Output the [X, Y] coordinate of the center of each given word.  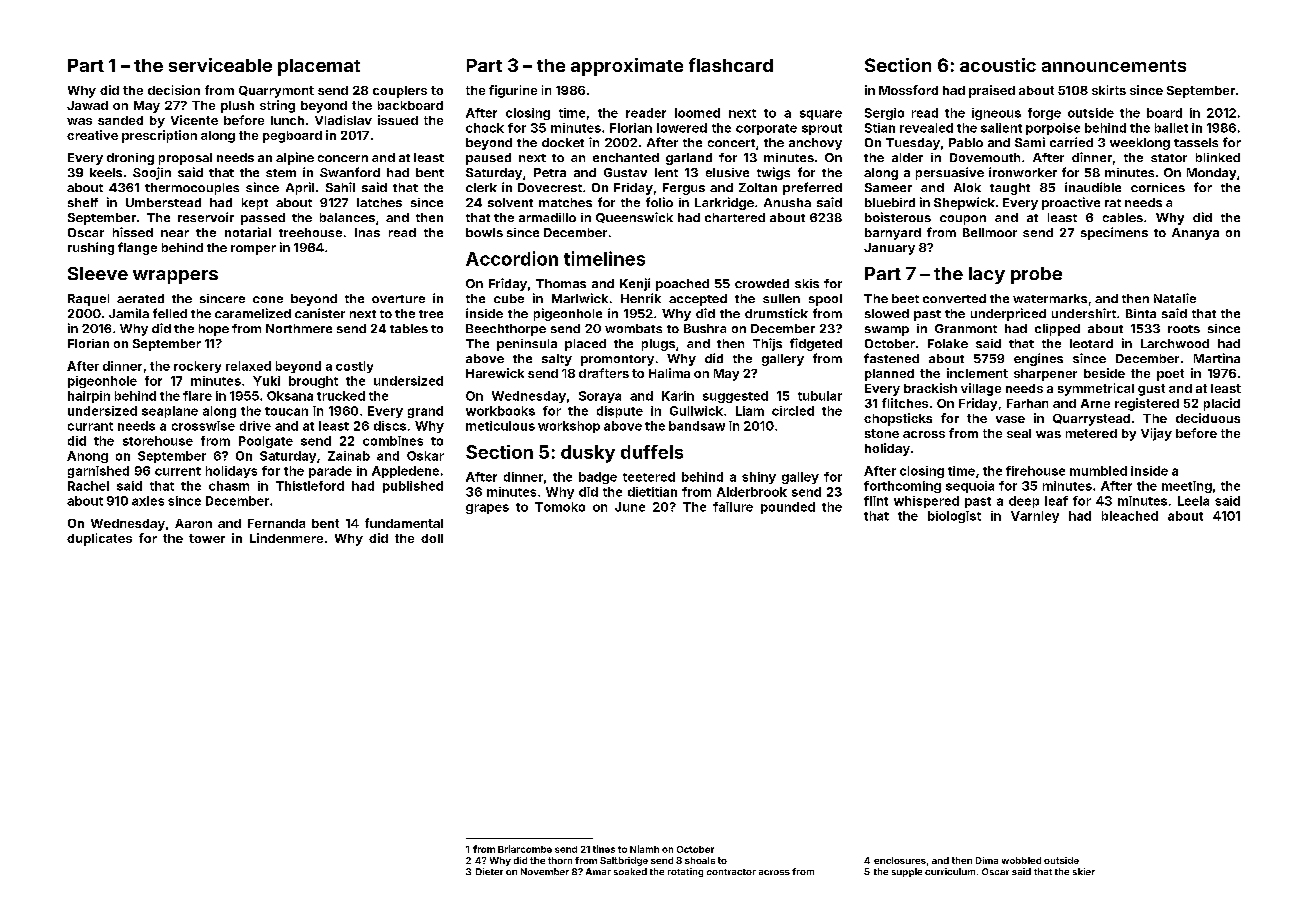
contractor [731, 872]
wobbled [1021, 860]
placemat [319, 67]
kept [255, 204]
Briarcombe [525, 849]
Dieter [489, 871]
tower [207, 538]
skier [1084, 871]
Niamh [644, 849]
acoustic [998, 65]
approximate [627, 67]
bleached [1130, 516]
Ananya [1195, 234]
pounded [788, 508]
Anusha [787, 202]
